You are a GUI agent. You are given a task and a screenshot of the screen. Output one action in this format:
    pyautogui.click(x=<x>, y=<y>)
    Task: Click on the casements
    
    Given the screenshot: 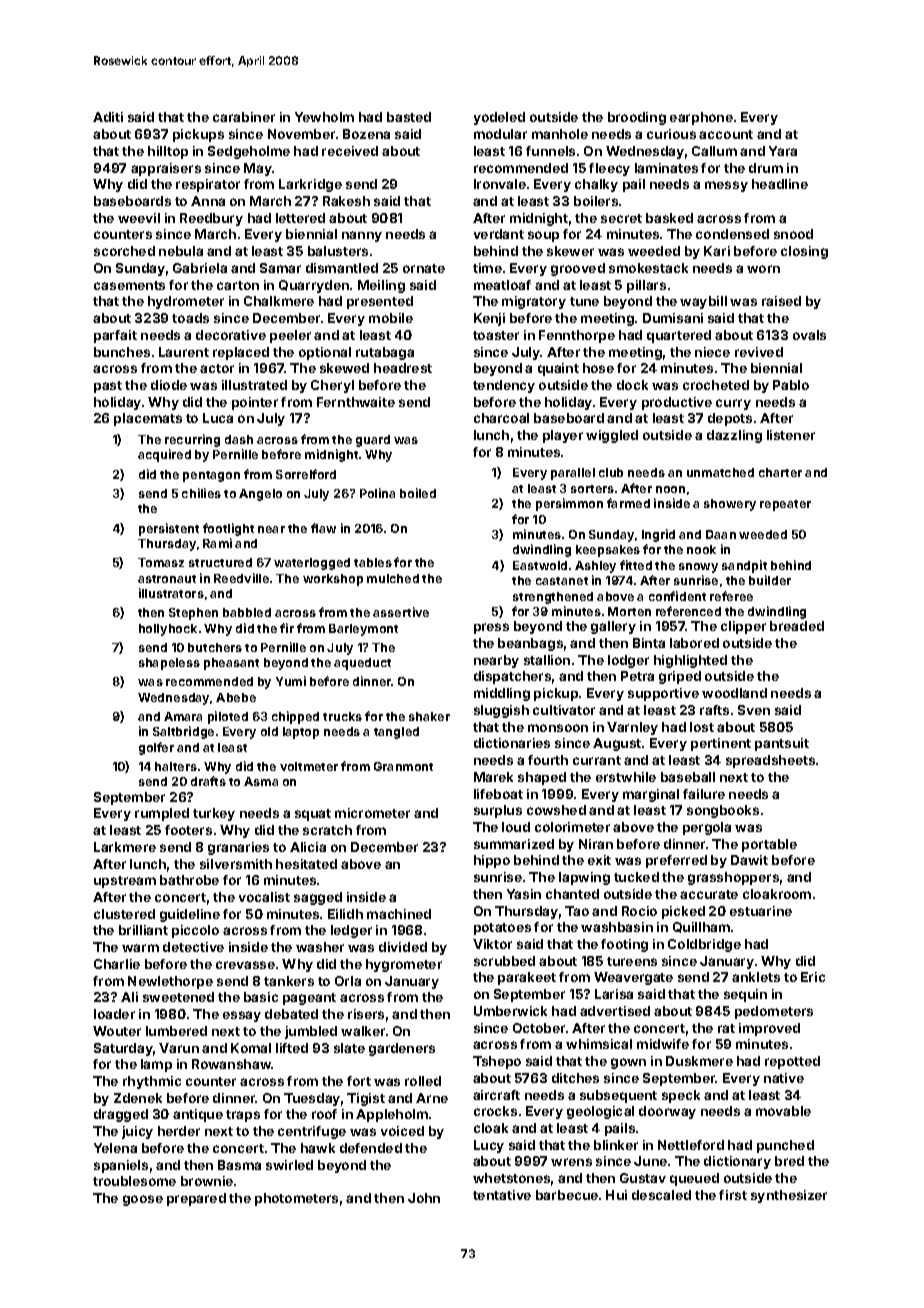 What is the action you would take?
    pyautogui.click(x=129, y=285)
